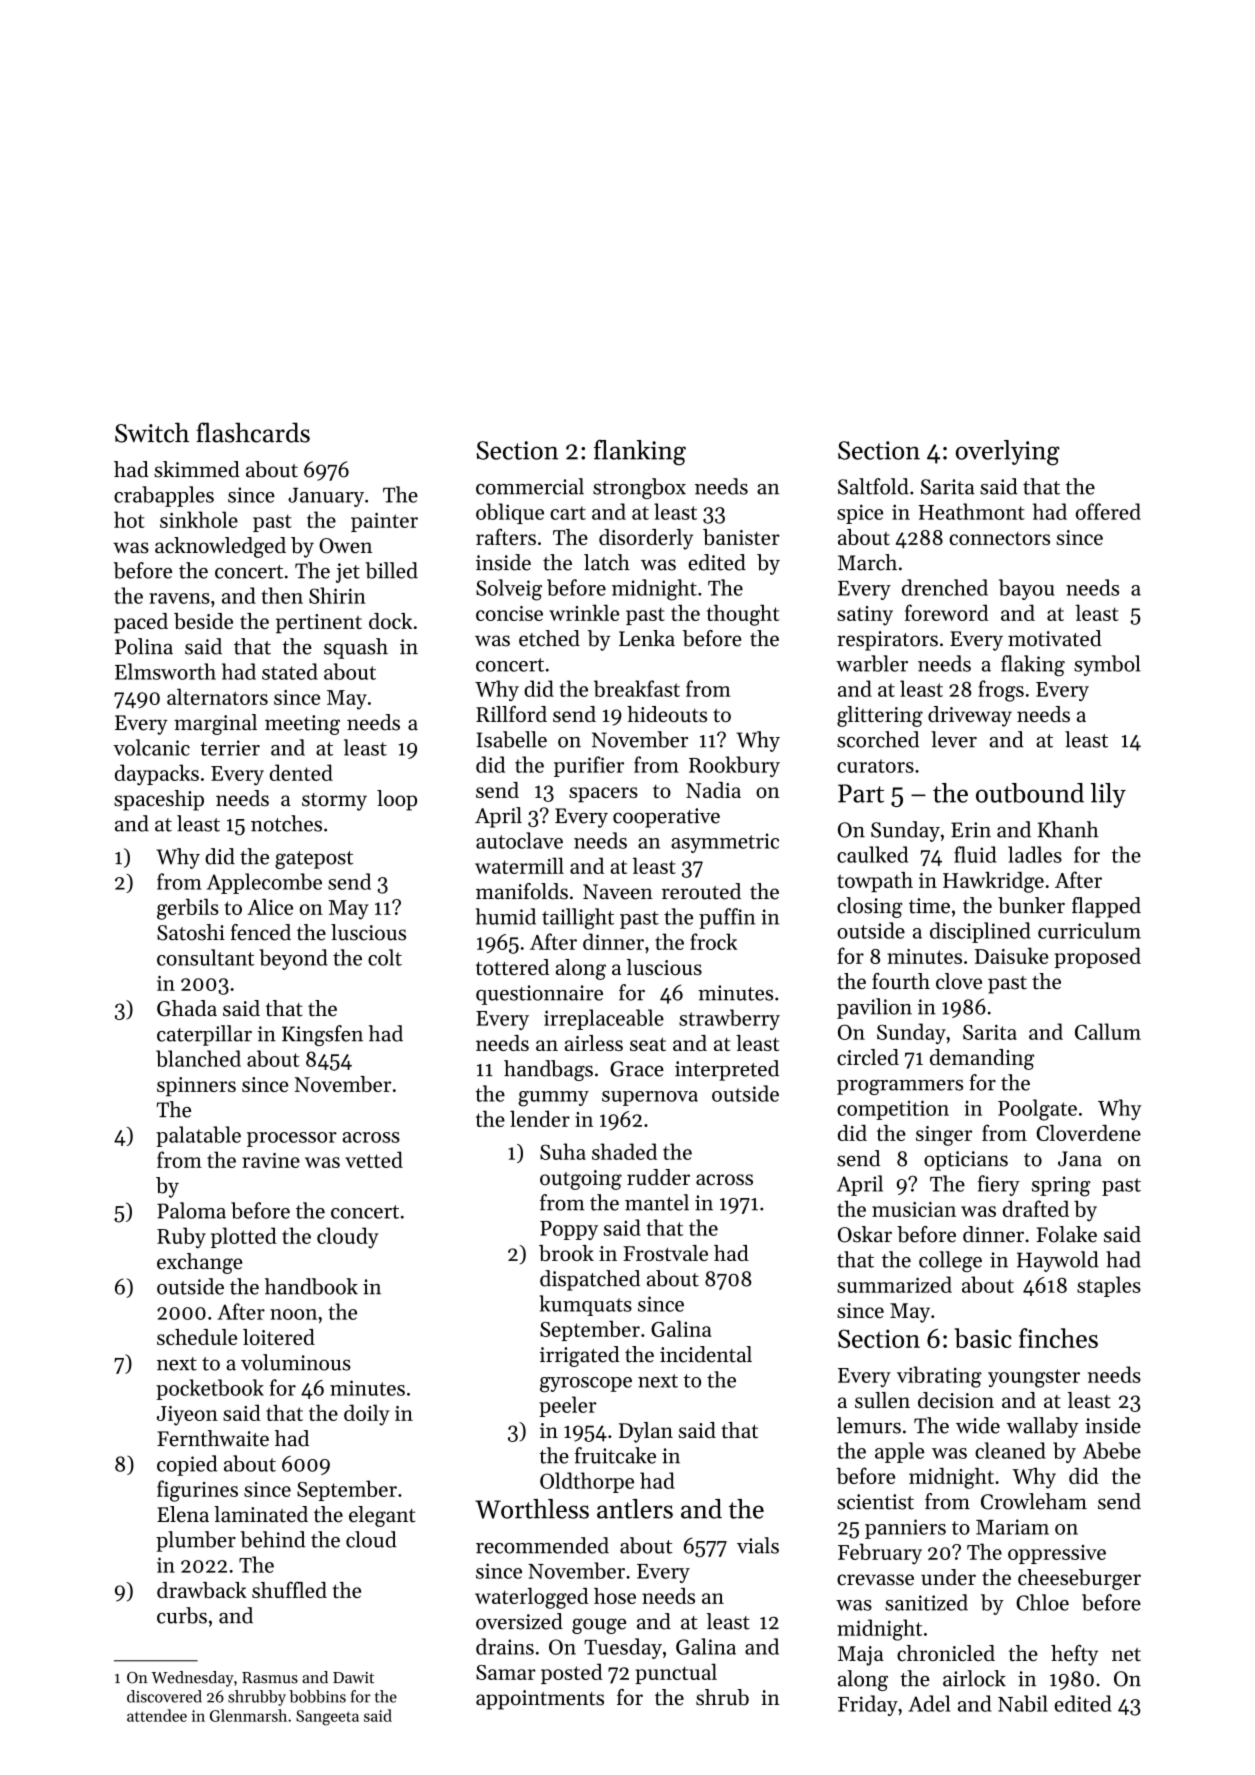  Describe the element at coordinates (353, 1678) in the image. I see `Dawit` at that location.
